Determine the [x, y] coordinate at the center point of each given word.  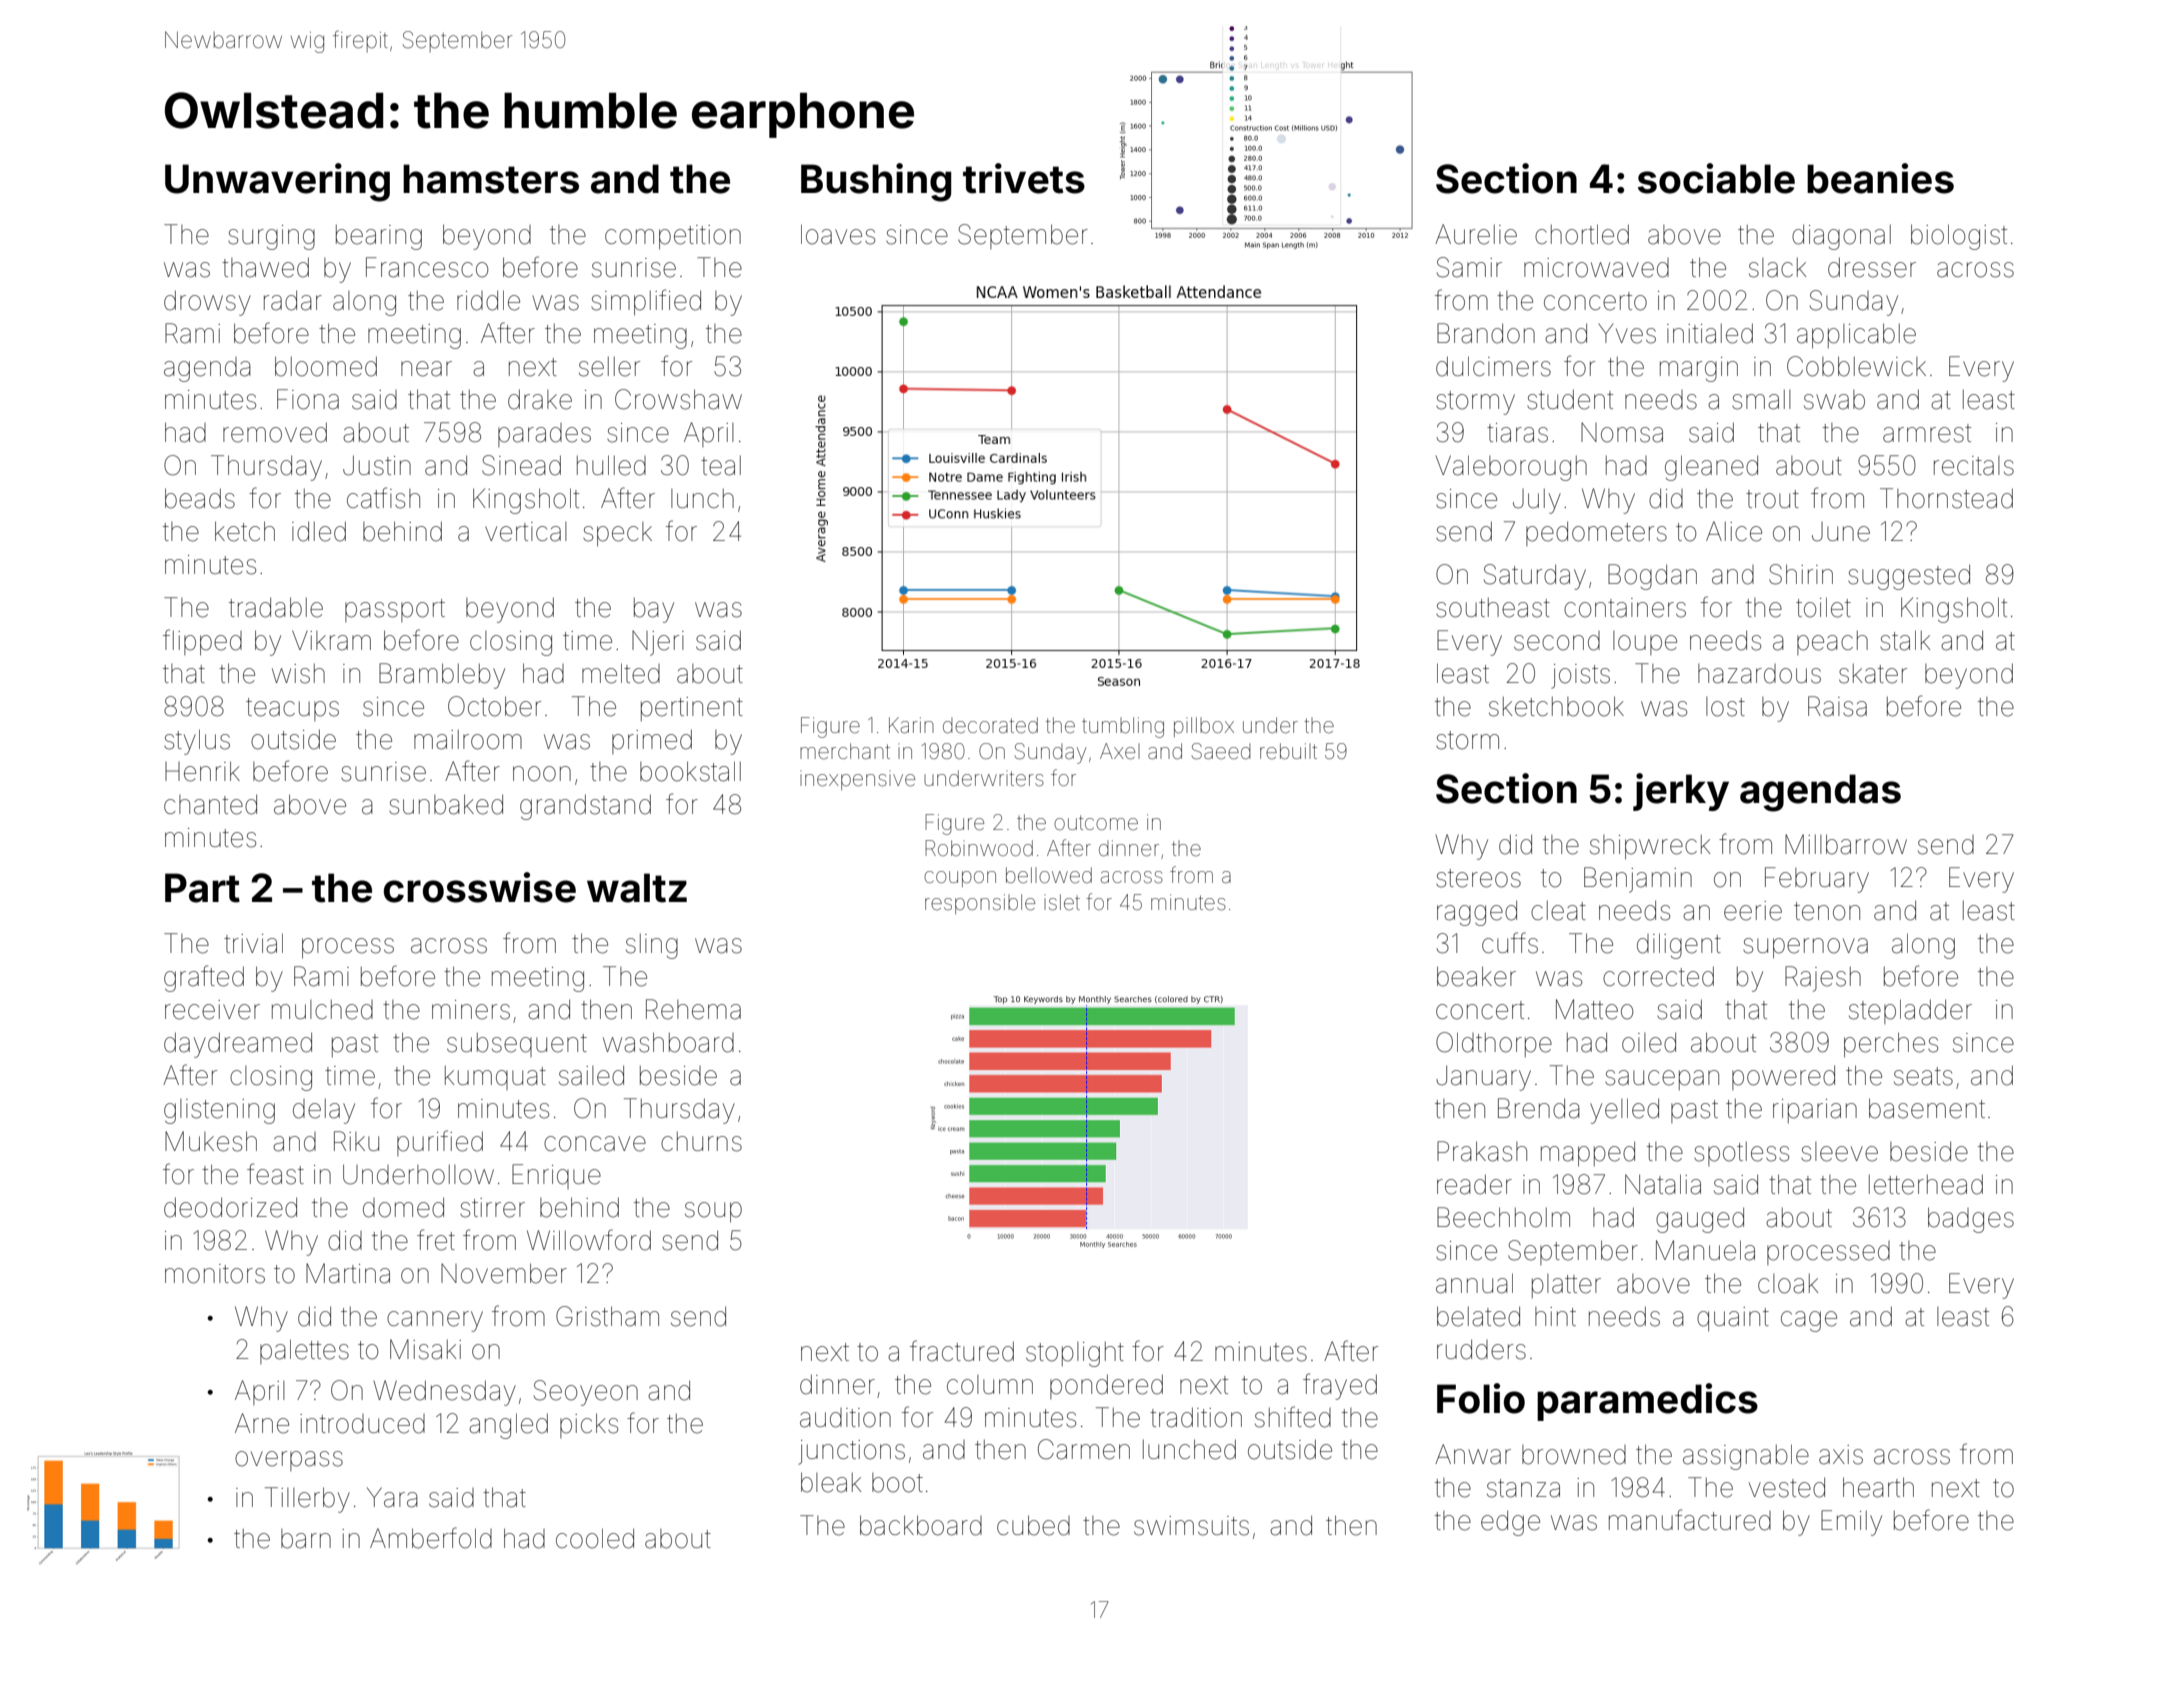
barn [306, 1539]
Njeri [658, 643]
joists [1580, 676]
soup [713, 1212]
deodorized [230, 1207]
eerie [1753, 911]
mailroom [468, 740]
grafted [204, 978]
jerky [1681, 792]
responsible [980, 904]
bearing [379, 237]
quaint [1733, 1319]
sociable [1716, 178]
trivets [1024, 178]
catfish [383, 498]
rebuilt [1288, 751]
